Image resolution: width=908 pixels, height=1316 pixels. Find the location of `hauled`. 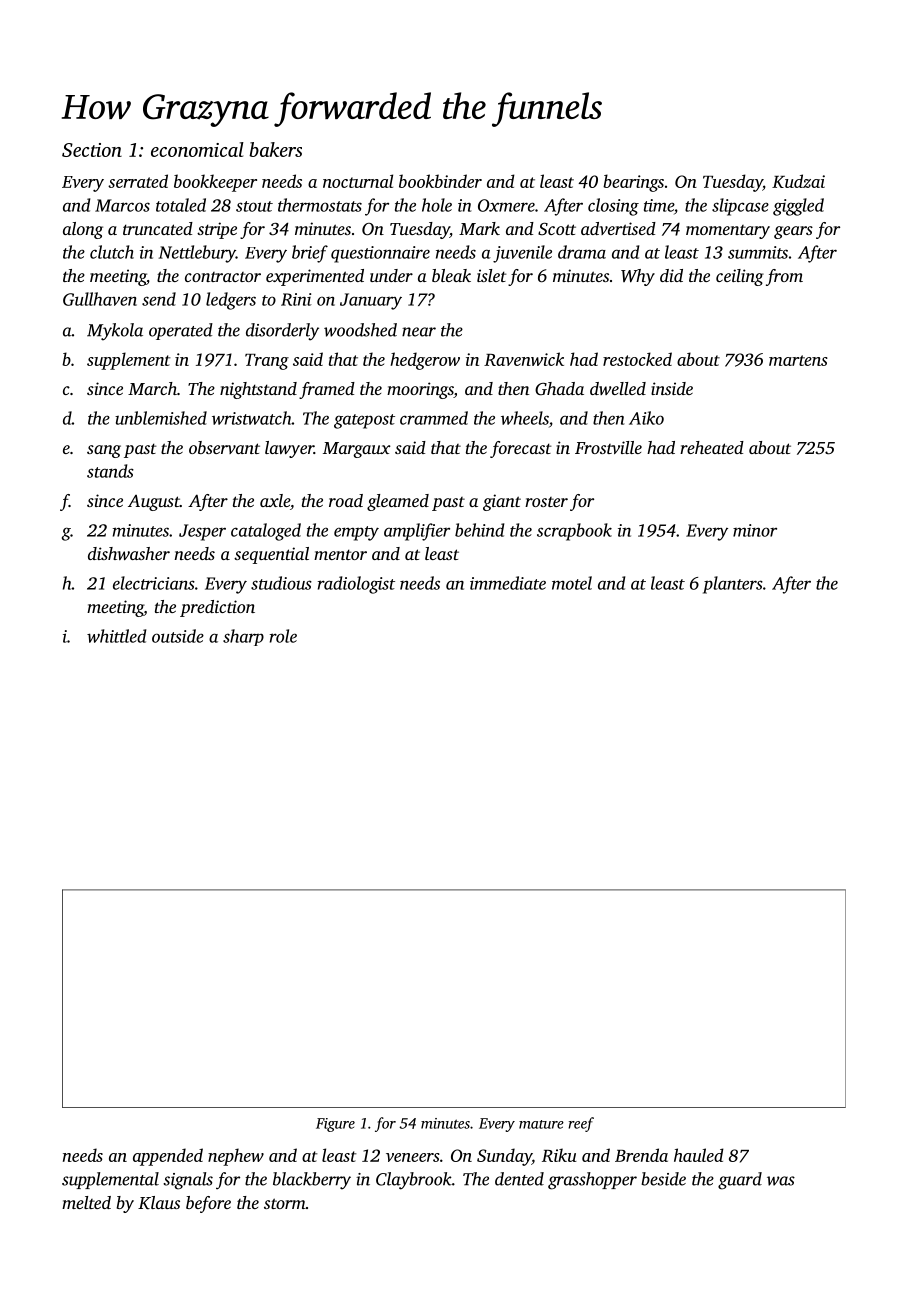

hauled is located at coordinates (699, 1155).
